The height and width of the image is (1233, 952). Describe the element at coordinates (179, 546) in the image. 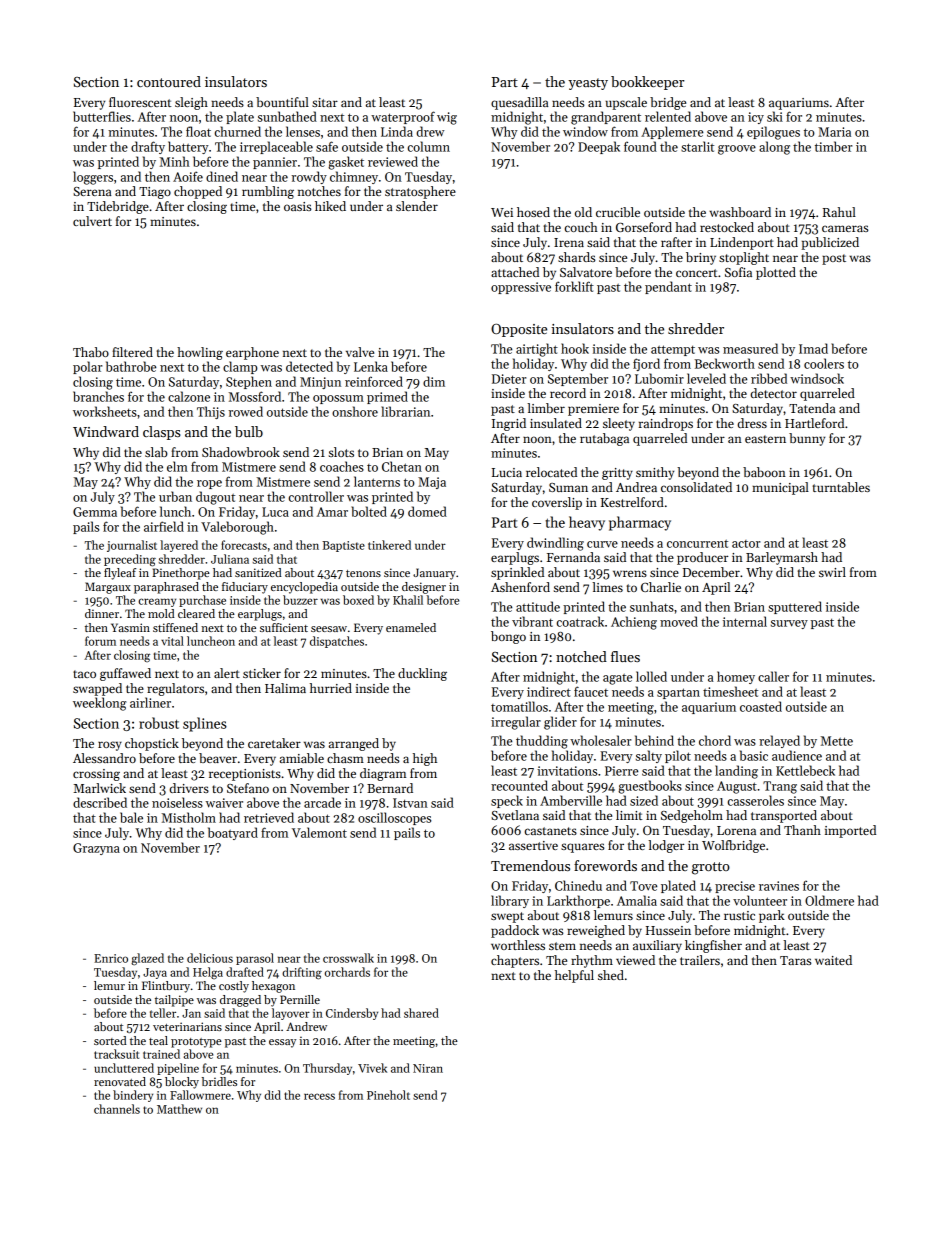

I see `layered` at that location.
